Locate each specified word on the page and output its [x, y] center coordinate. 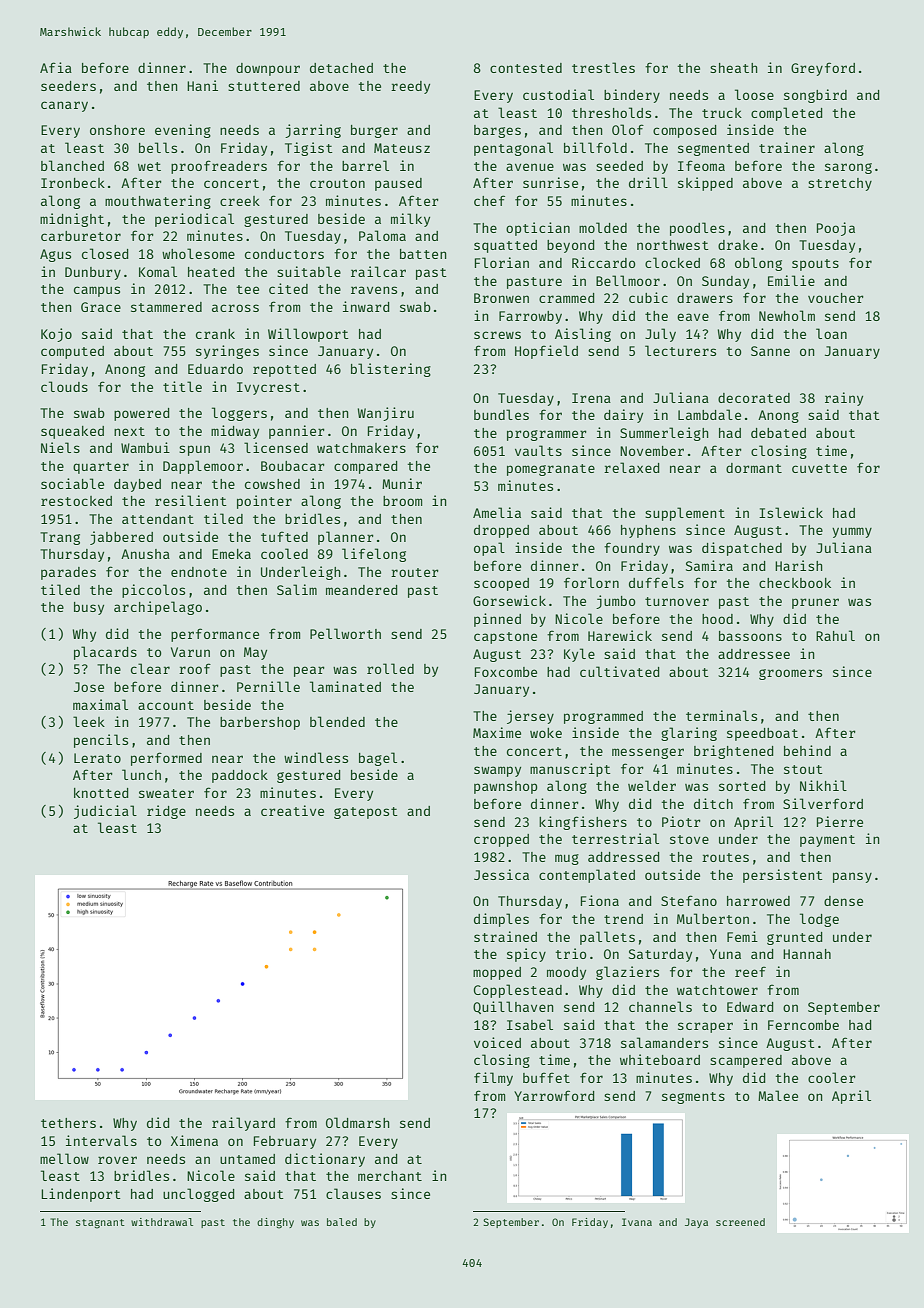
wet [149, 166]
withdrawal [162, 1222]
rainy [844, 399]
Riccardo [603, 262]
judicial [105, 812]
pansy [852, 877]
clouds [64, 386]
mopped [497, 973]
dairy [623, 416]
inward [366, 306]
